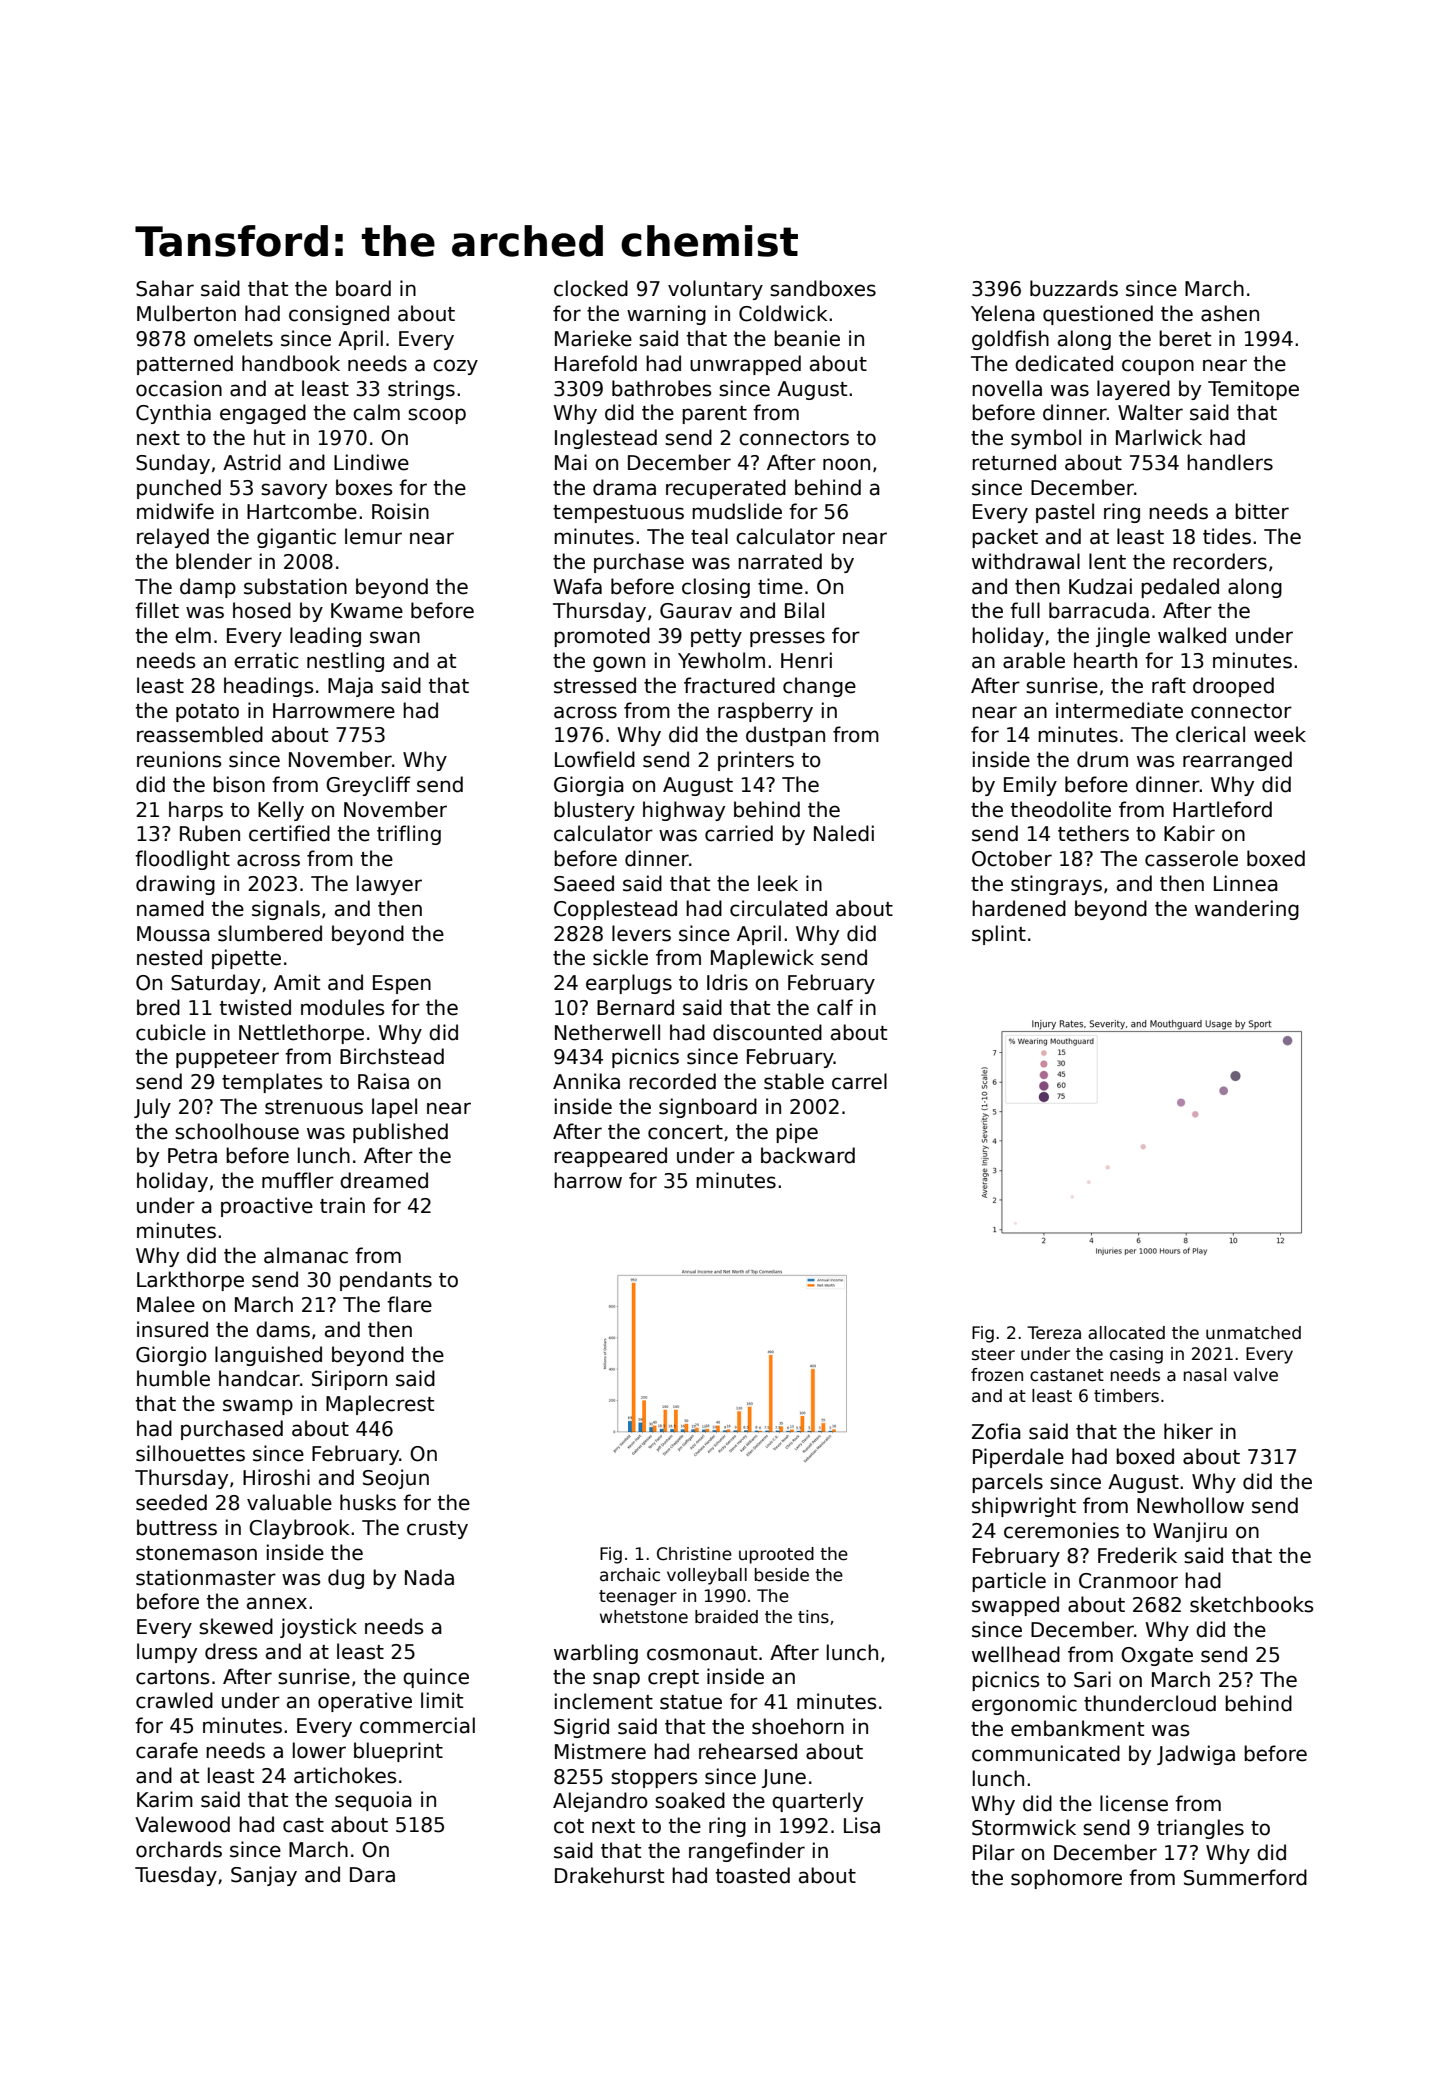  Describe the element at coordinates (1253, 1333) in the document. I see `unmatched` at that location.
